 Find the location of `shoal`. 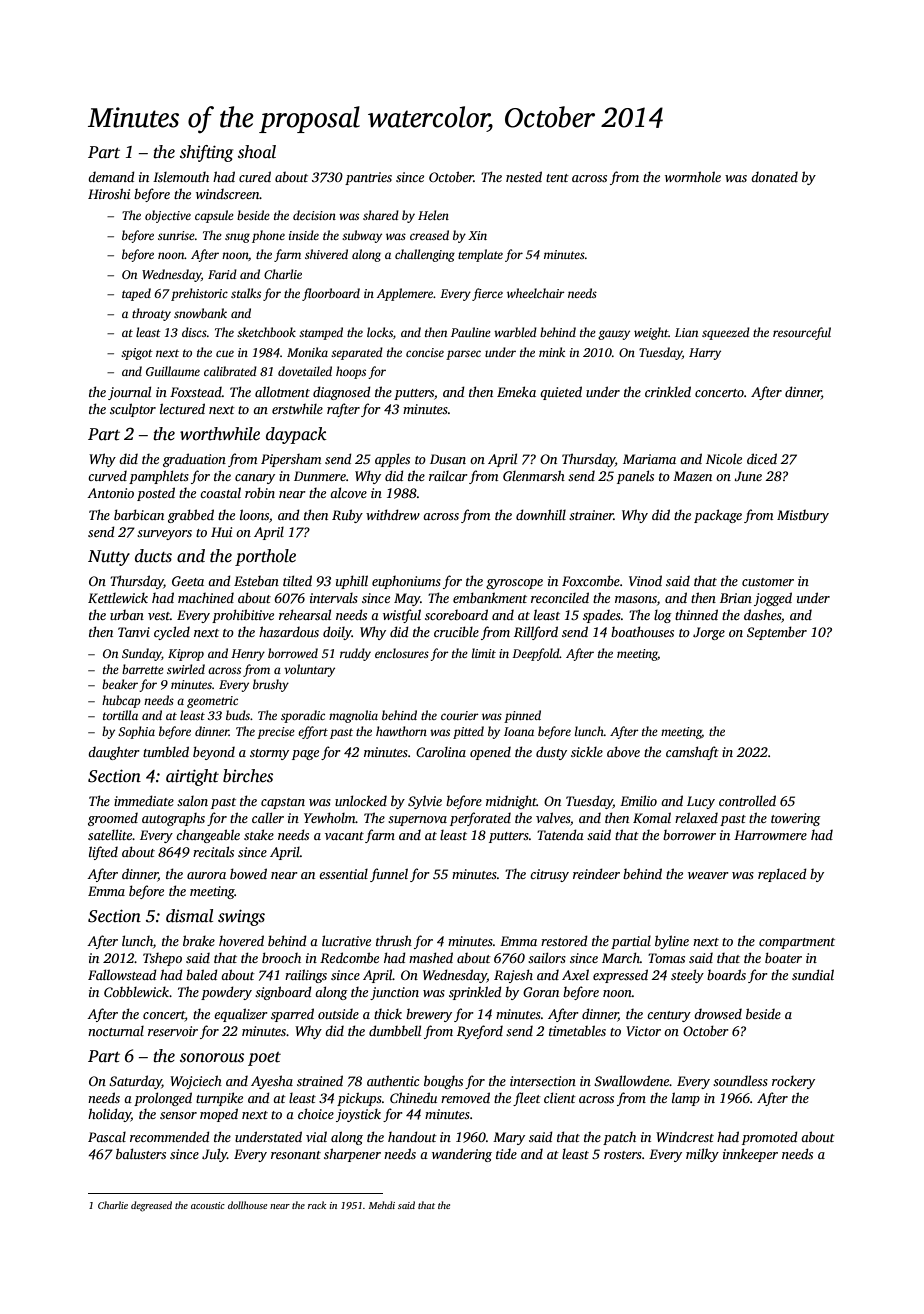

shoal is located at coordinates (257, 152).
